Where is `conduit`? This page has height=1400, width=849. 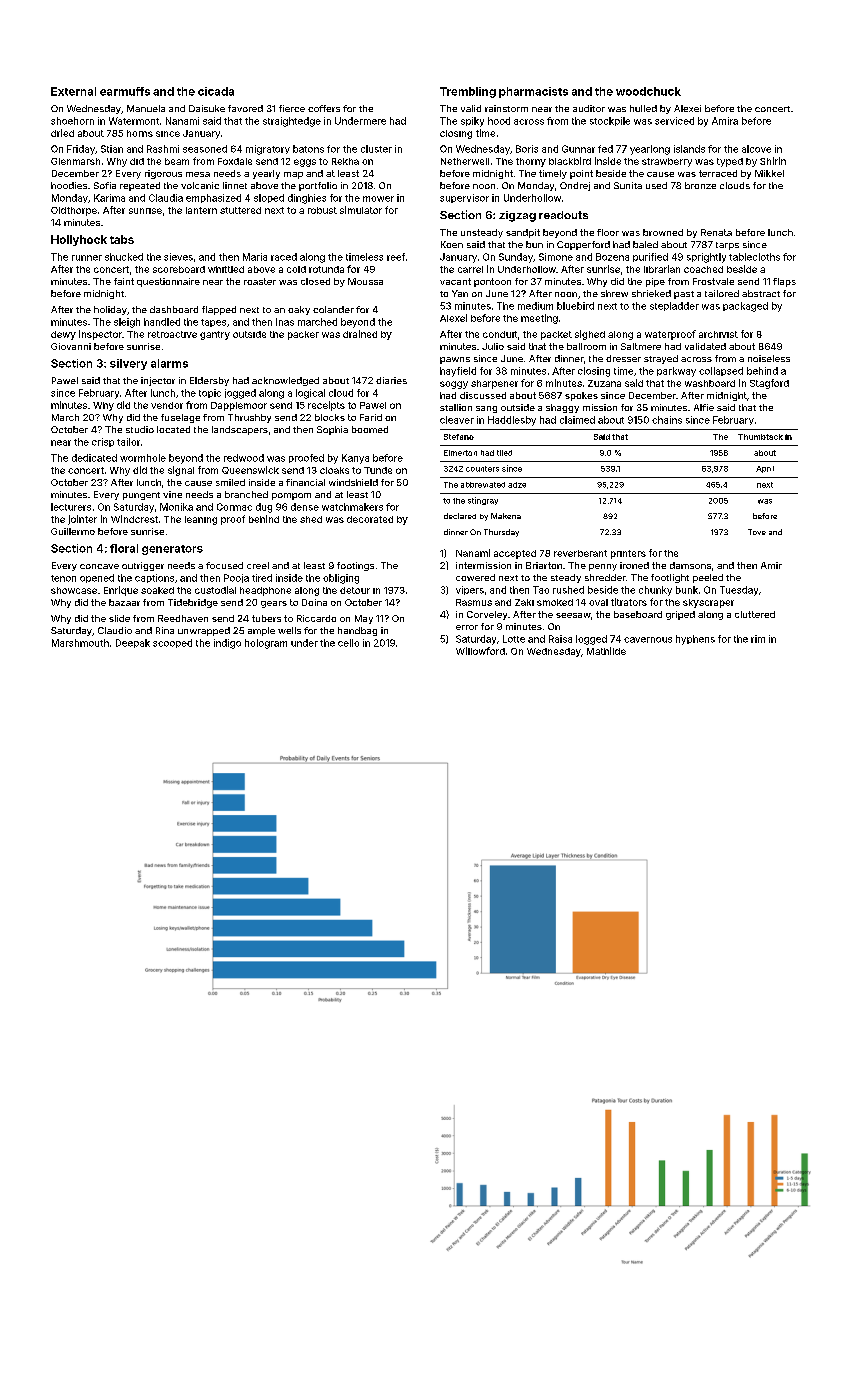 conduit is located at coordinates (500, 334).
